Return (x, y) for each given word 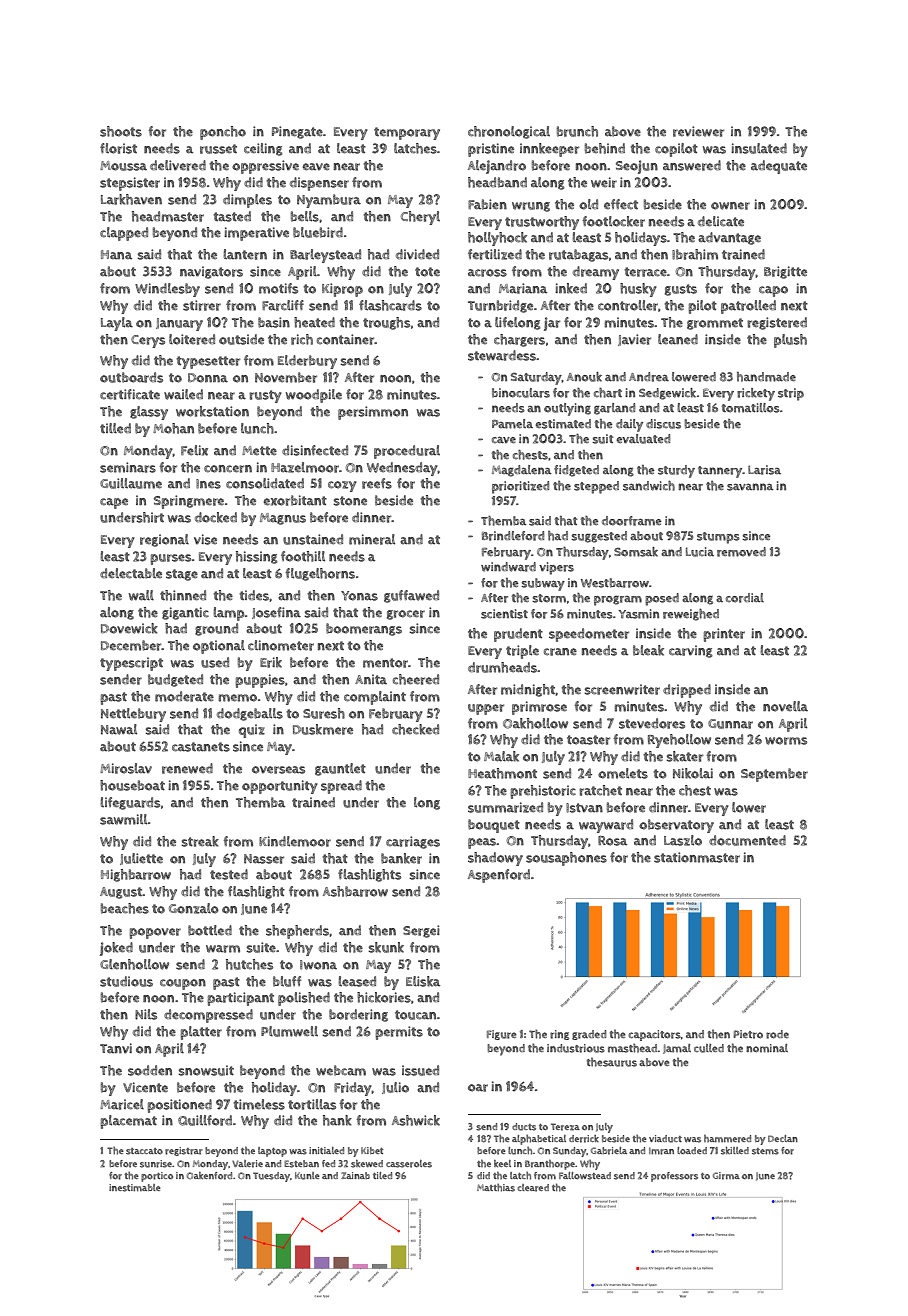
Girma (726, 1176)
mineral (372, 539)
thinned (183, 595)
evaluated (643, 439)
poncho (223, 133)
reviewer (698, 131)
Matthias (496, 1188)
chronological (509, 132)
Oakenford (209, 1176)
